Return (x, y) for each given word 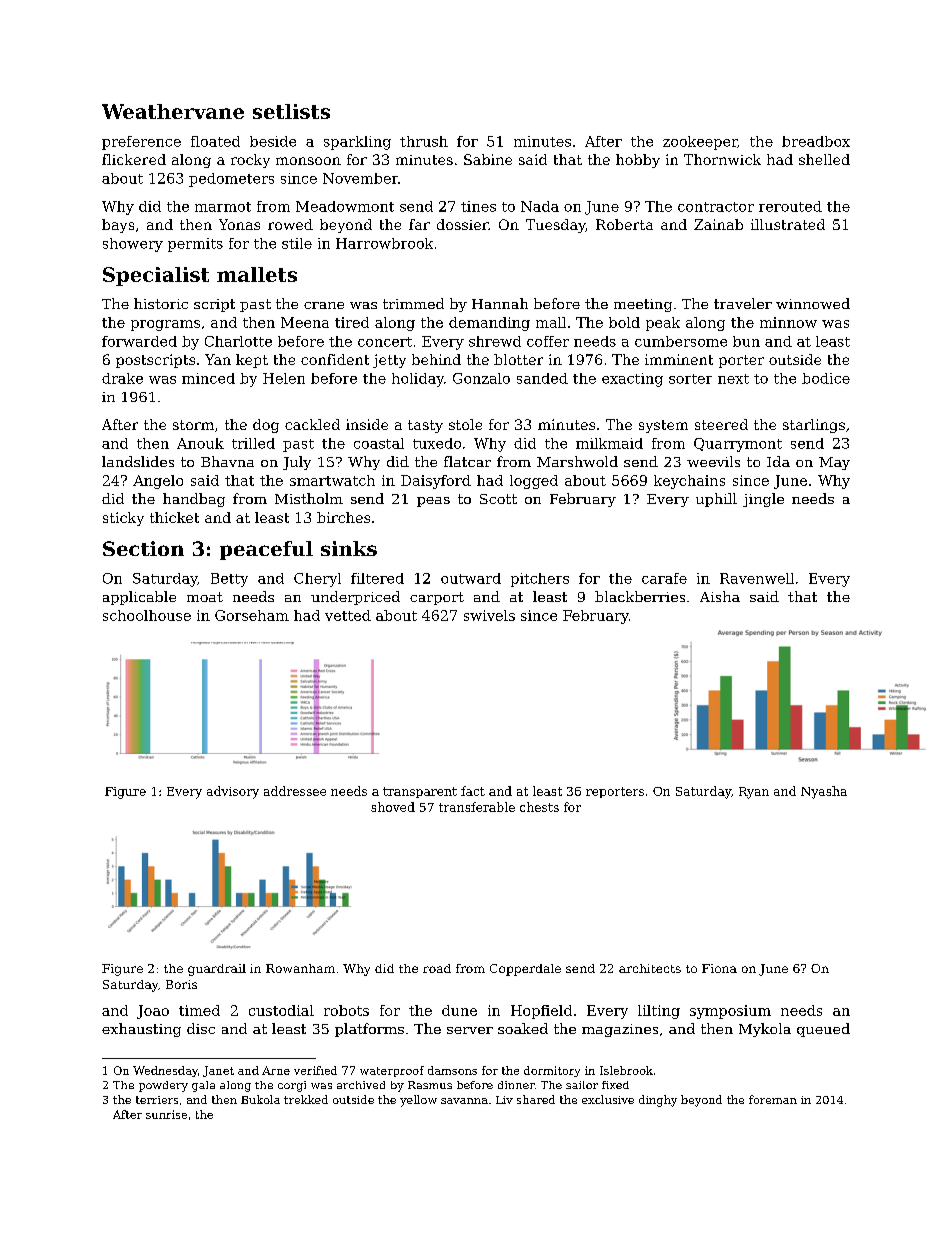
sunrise (166, 1114)
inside (367, 424)
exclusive (608, 1099)
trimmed (413, 303)
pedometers (231, 180)
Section (143, 548)
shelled (824, 159)
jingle (763, 500)
